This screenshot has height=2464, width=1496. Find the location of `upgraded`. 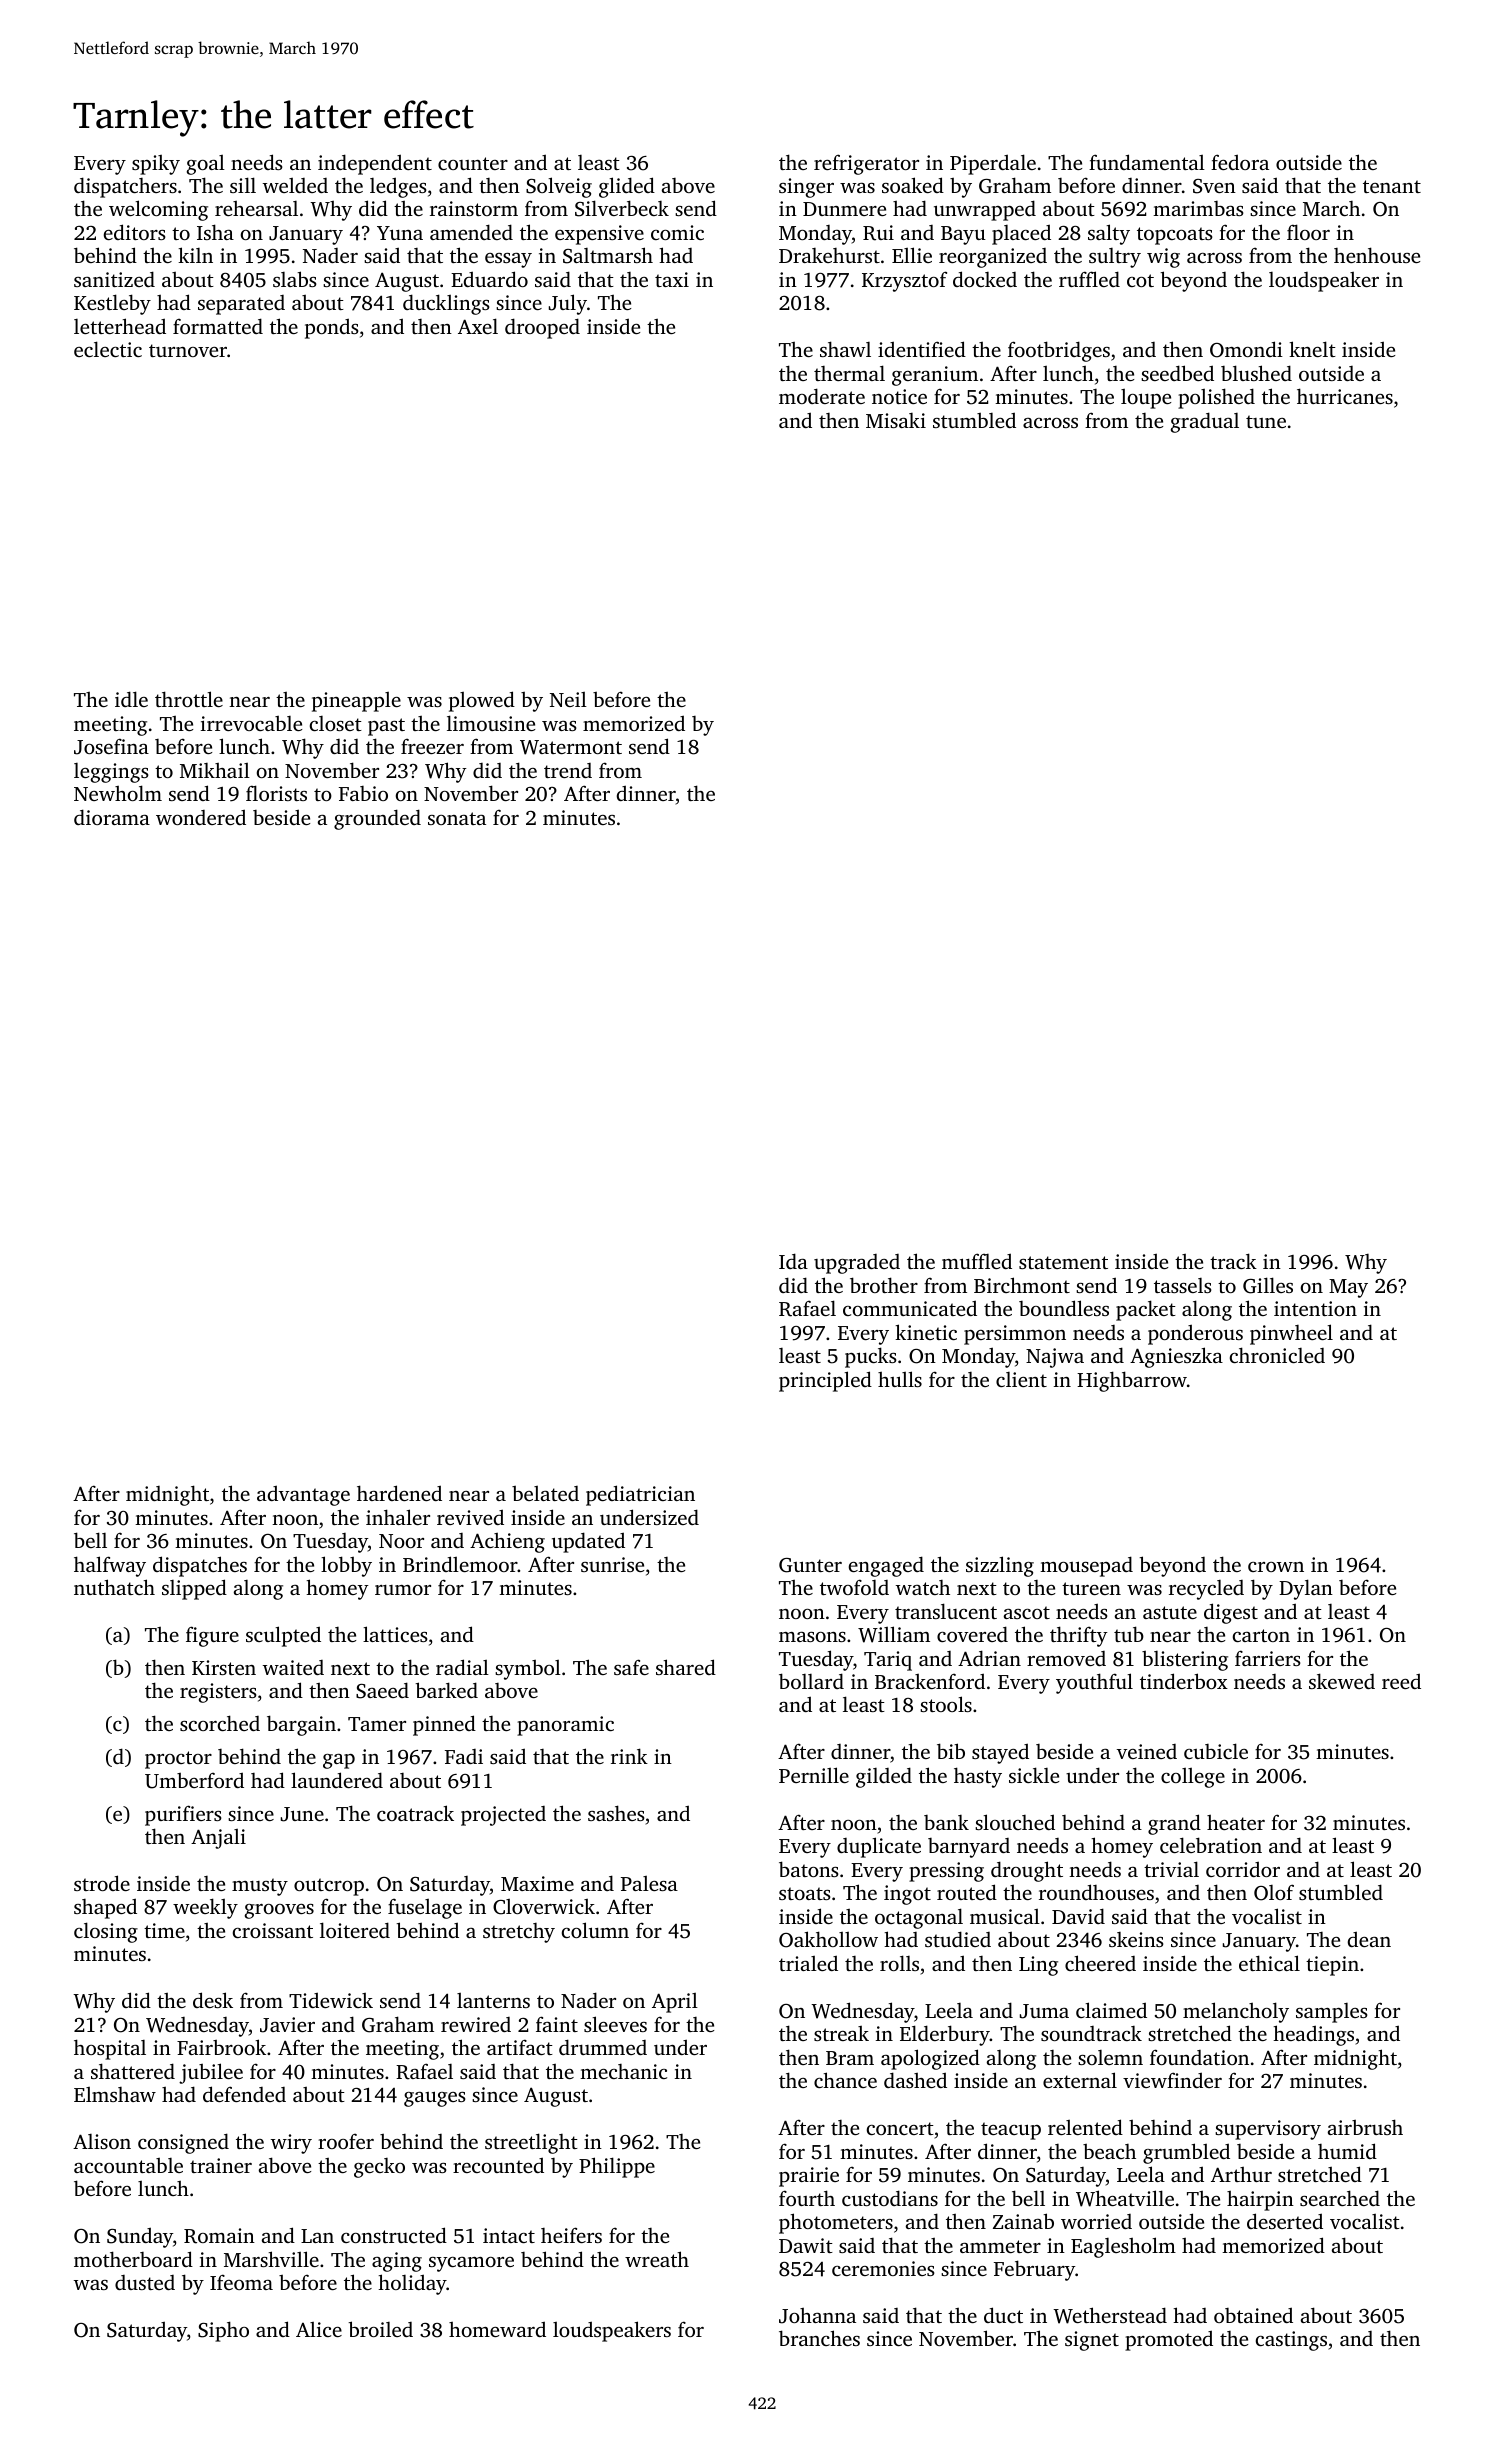

upgraded is located at coordinates (857, 1264).
